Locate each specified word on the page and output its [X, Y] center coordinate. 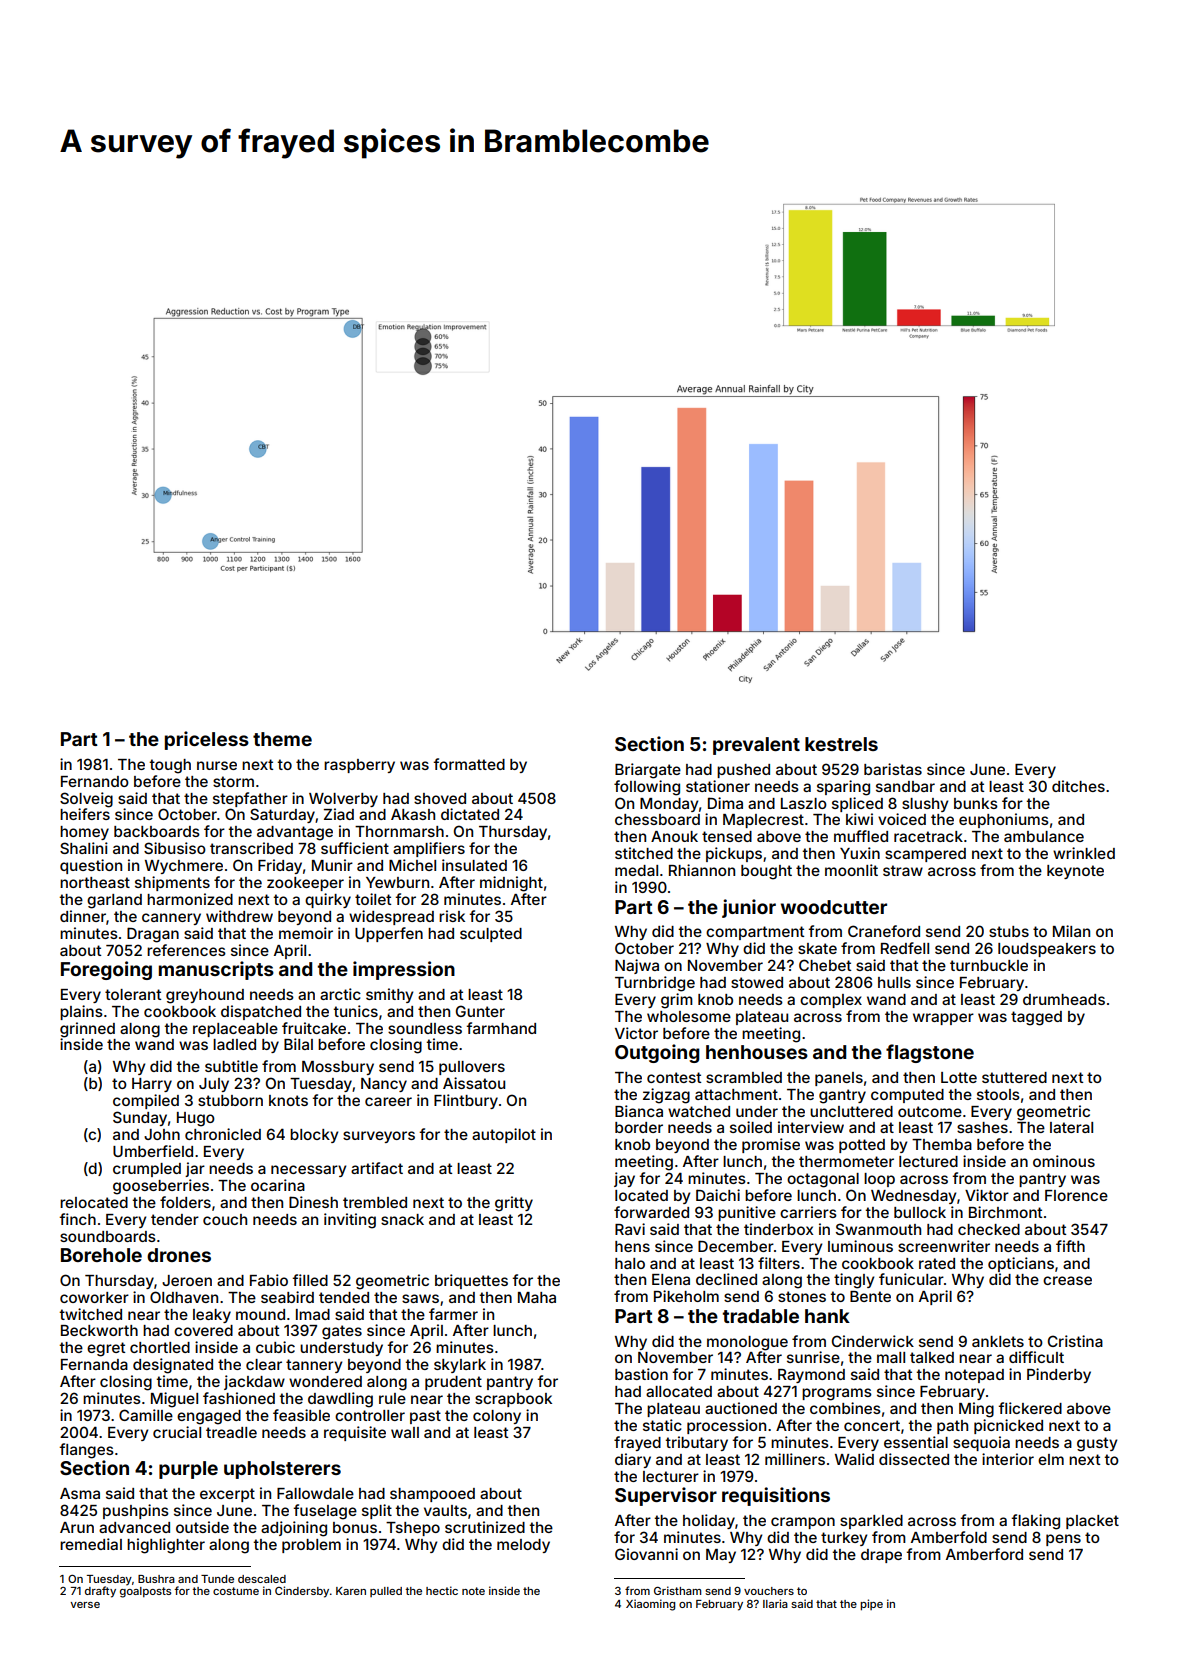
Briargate [648, 771]
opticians [1021, 1264]
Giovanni [646, 1554]
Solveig [86, 800]
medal [636, 870]
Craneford [884, 931]
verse [85, 1605]
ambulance [1044, 836]
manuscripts [216, 970]
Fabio [269, 1280]
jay [624, 1179]
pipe [871, 1605]
